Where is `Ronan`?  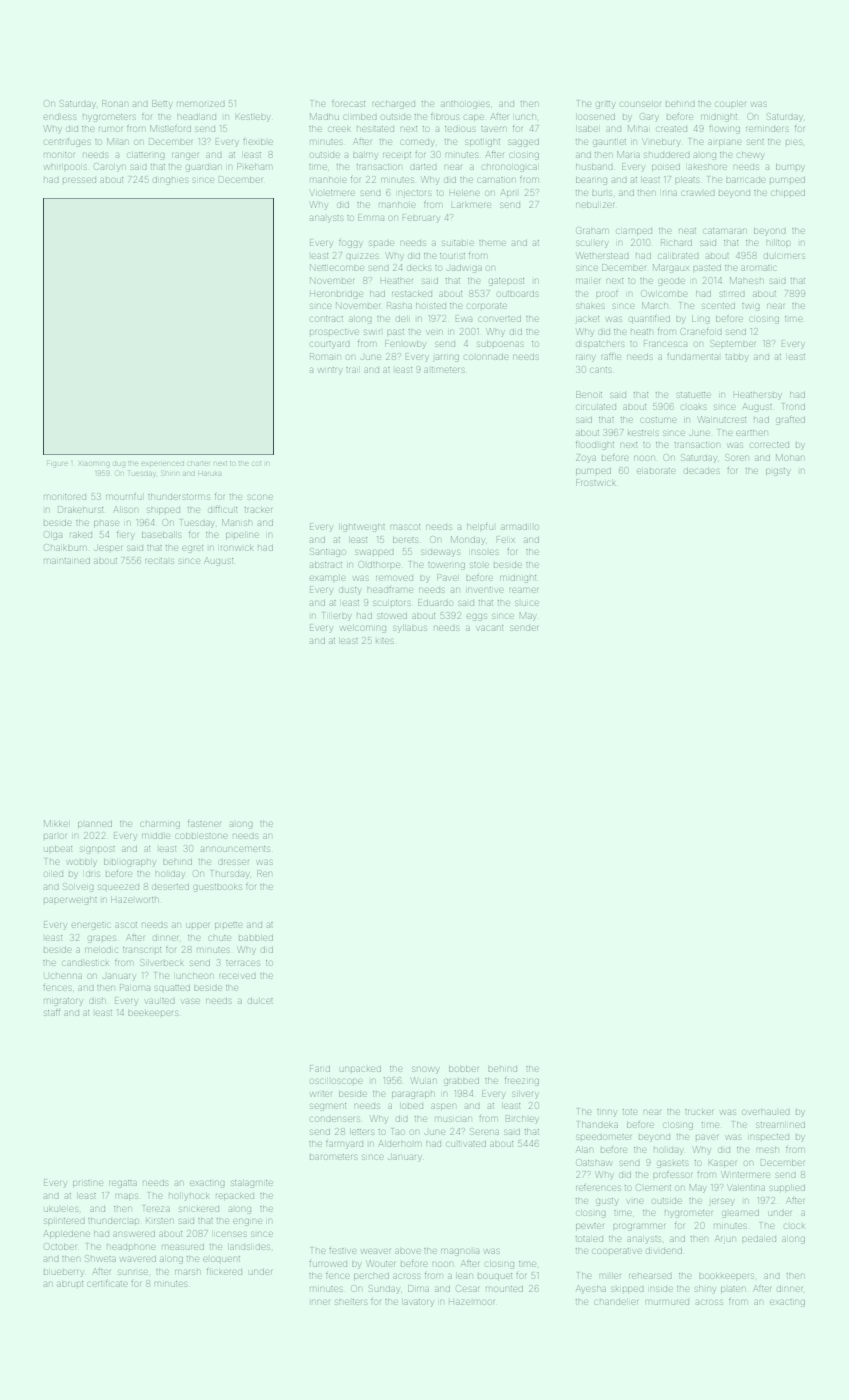
Ronan is located at coordinates (114, 103).
